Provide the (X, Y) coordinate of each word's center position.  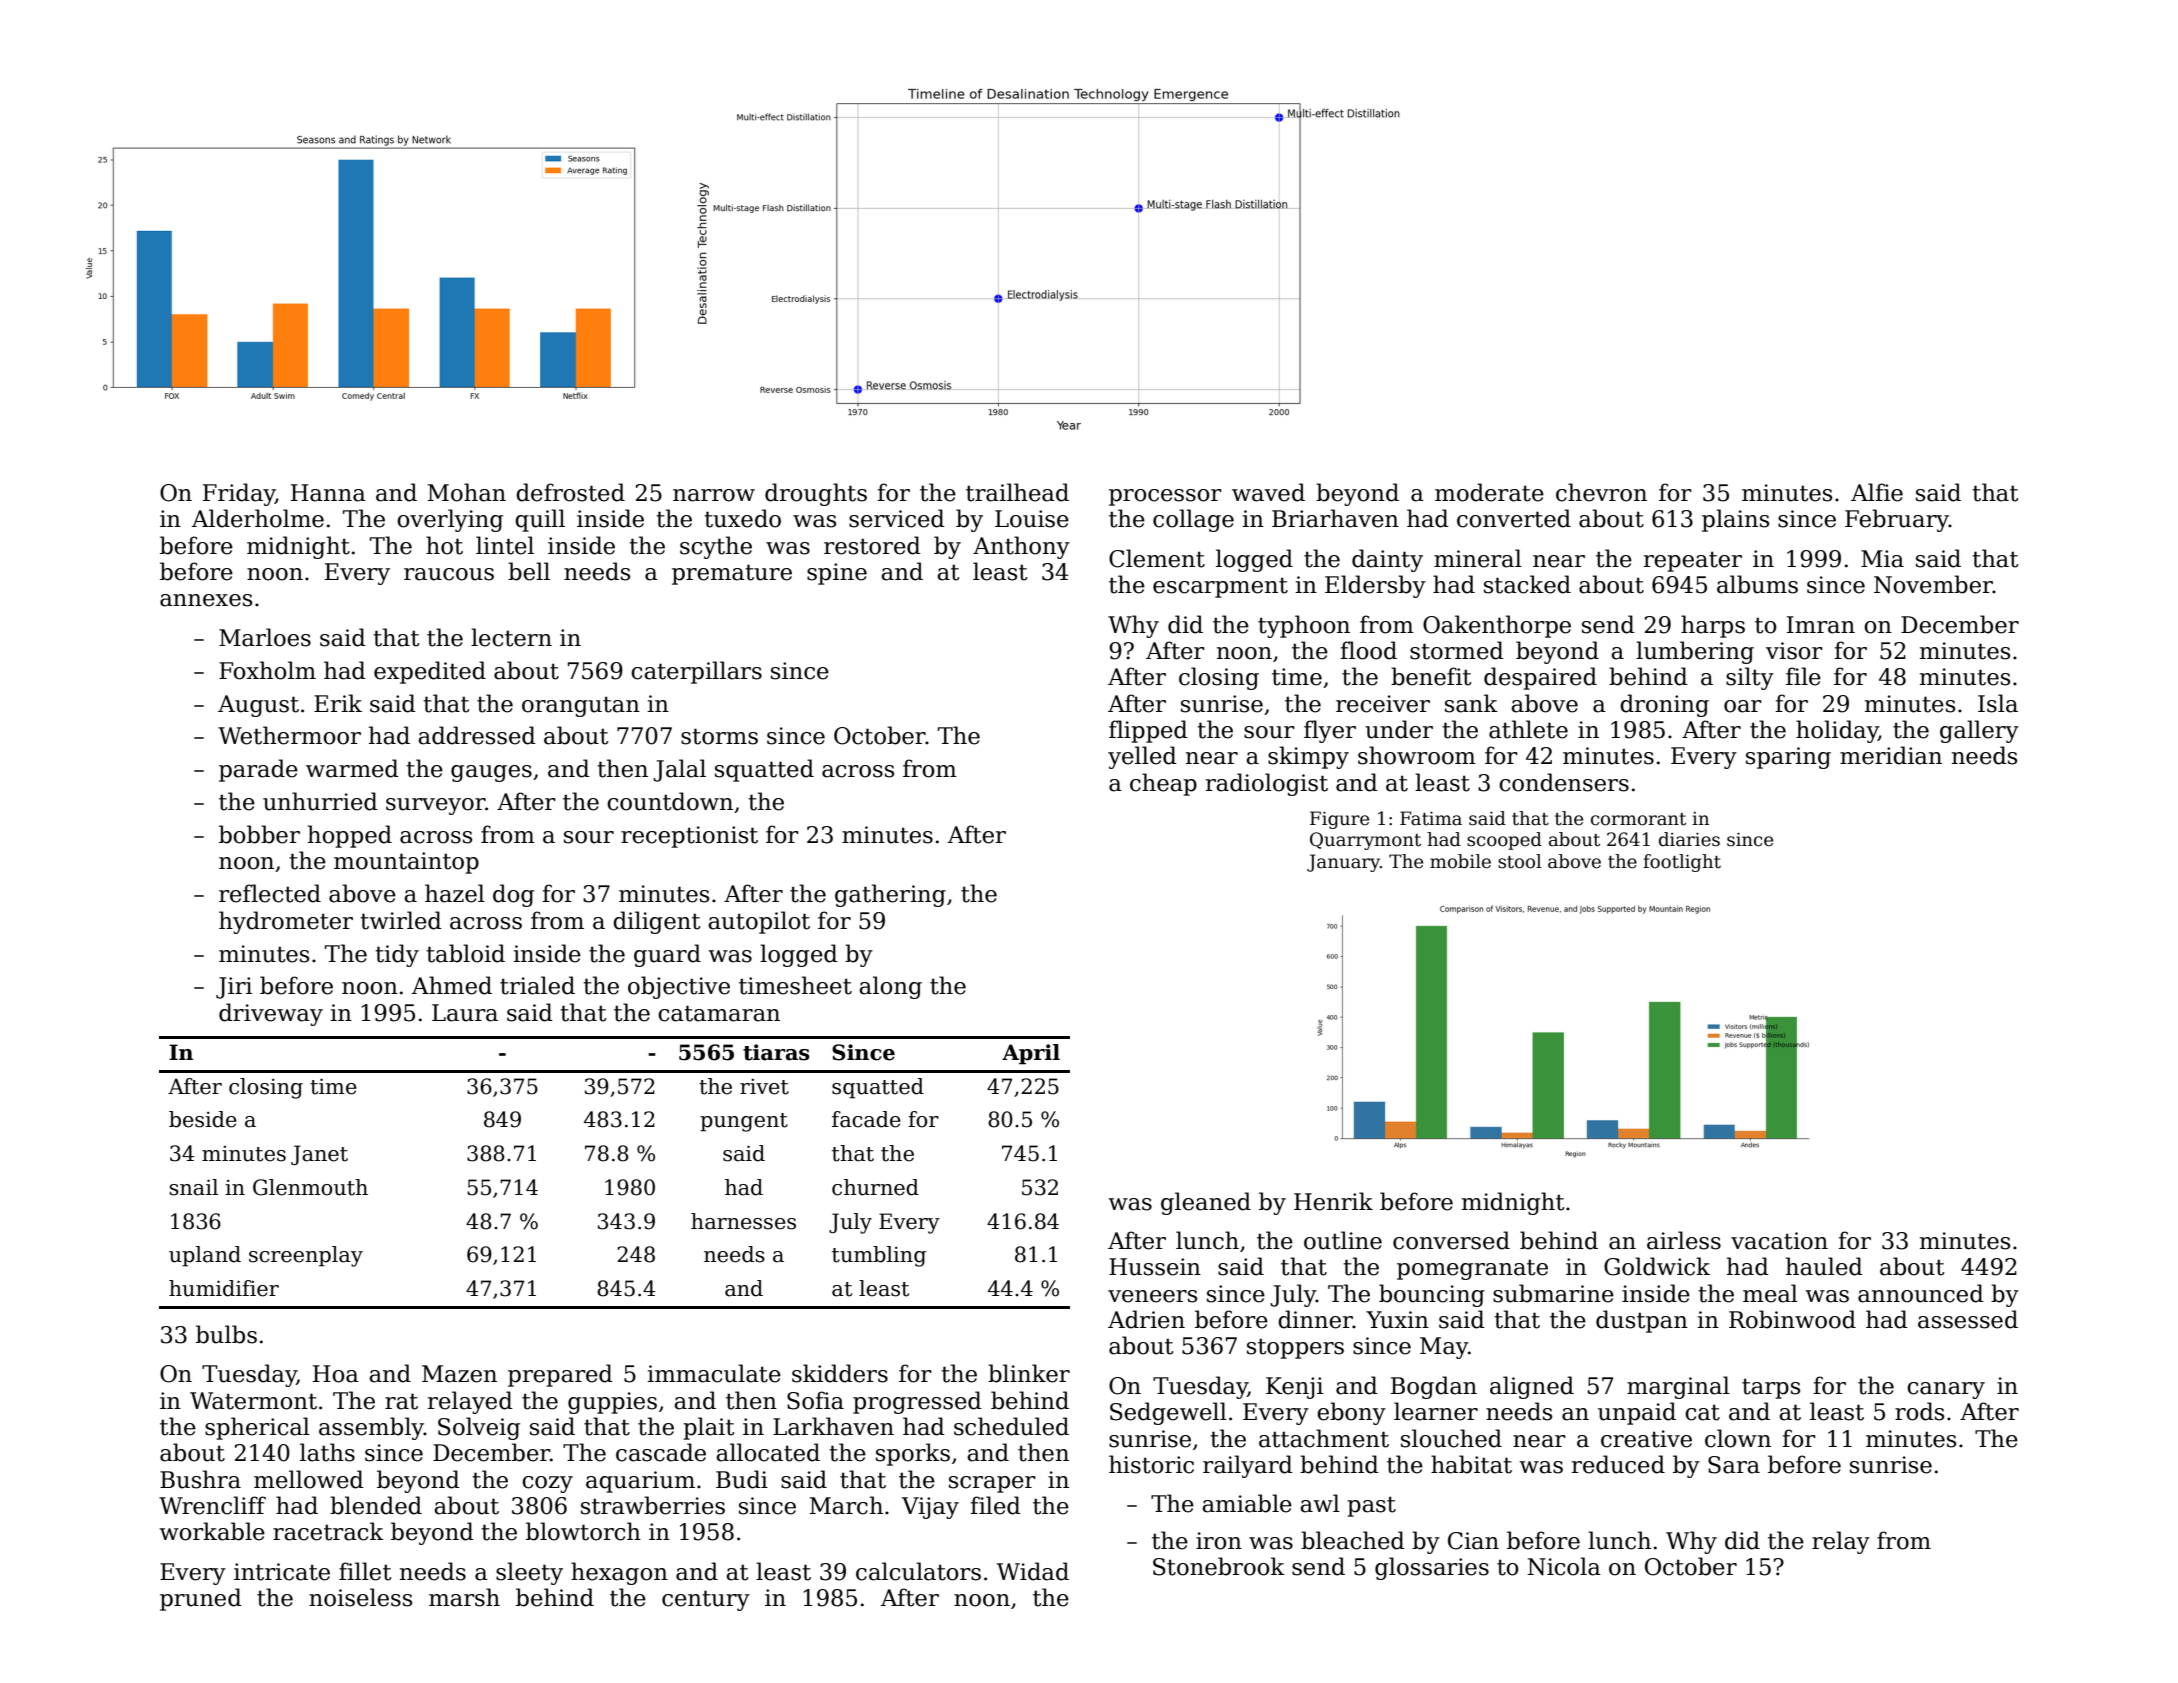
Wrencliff (212, 1505)
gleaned (1206, 1203)
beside (203, 1119)
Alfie (1877, 492)
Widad (1033, 1571)
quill (540, 520)
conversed (1451, 1240)
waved (1268, 492)
